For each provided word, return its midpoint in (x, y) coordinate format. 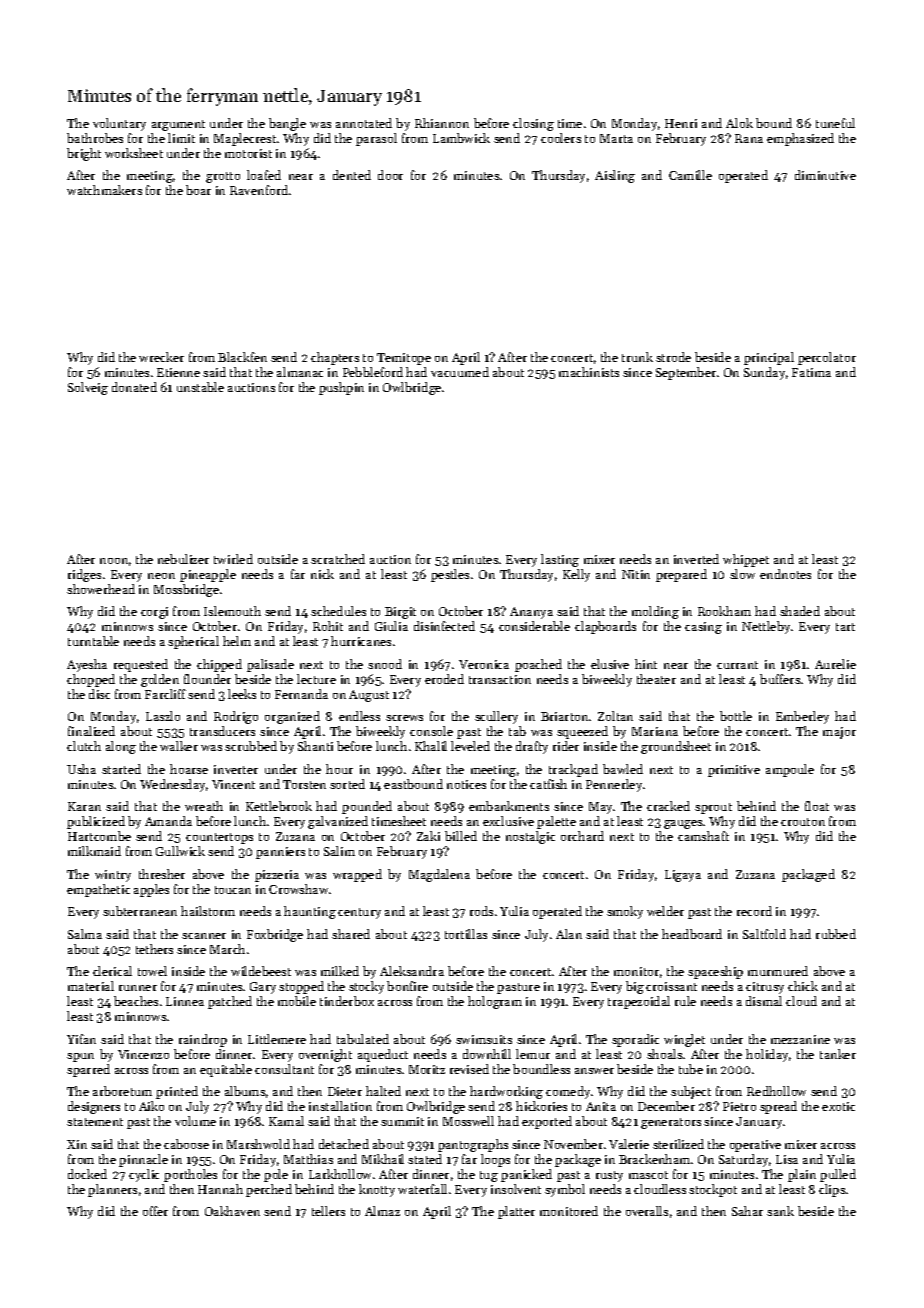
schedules (338, 611)
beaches (136, 1001)
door (390, 175)
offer (155, 1211)
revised (469, 1069)
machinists (589, 372)
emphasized (800, 139)
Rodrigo (236, 717)
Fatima (811, 372)
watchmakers (104, 190)
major (839, 733)
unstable (200, 387)
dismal (764, 1001)
